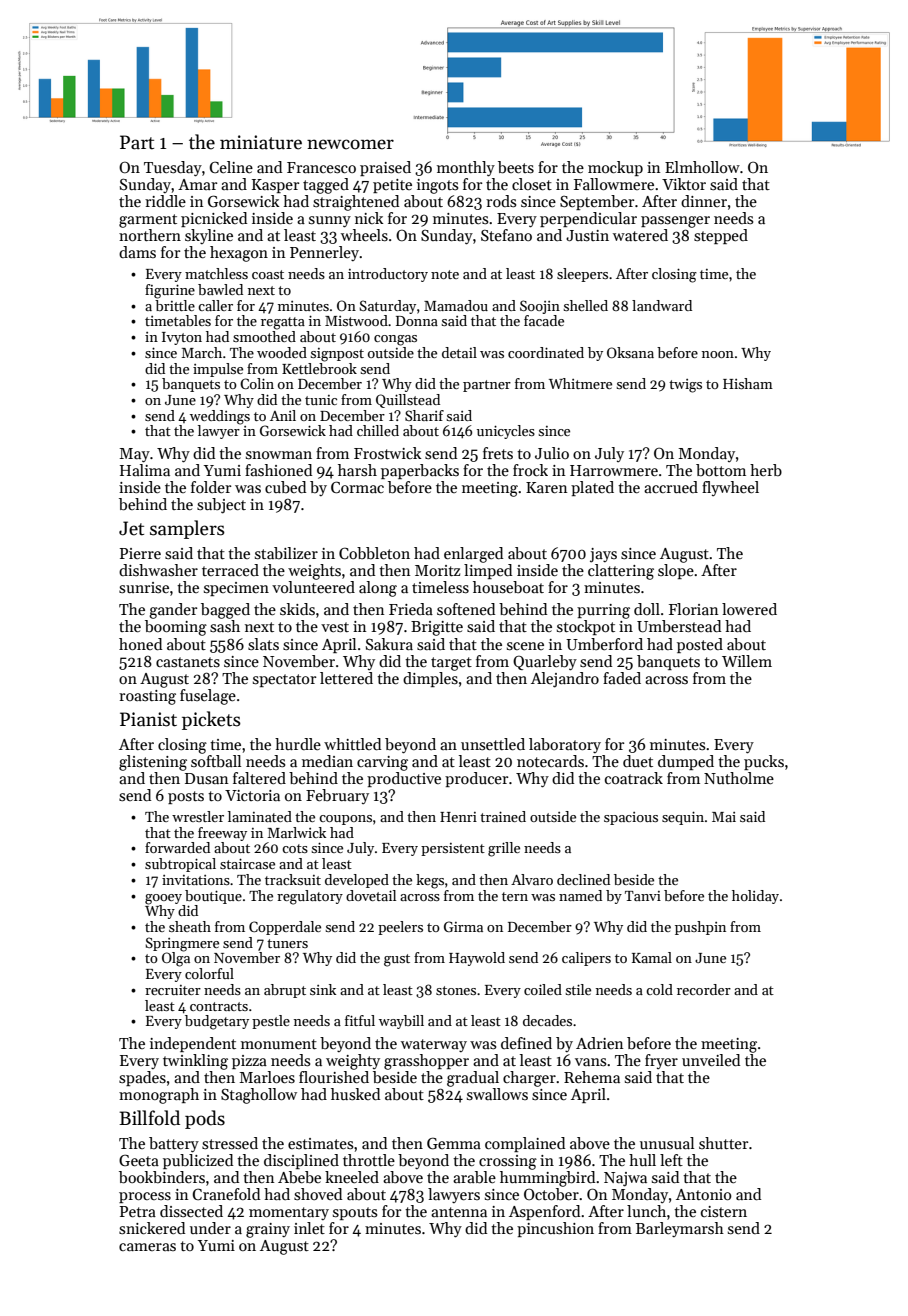 This page has height=1316, width=908. Describe the element at coordinates (173, 990) in the page. I see `recruiter` at that location.
